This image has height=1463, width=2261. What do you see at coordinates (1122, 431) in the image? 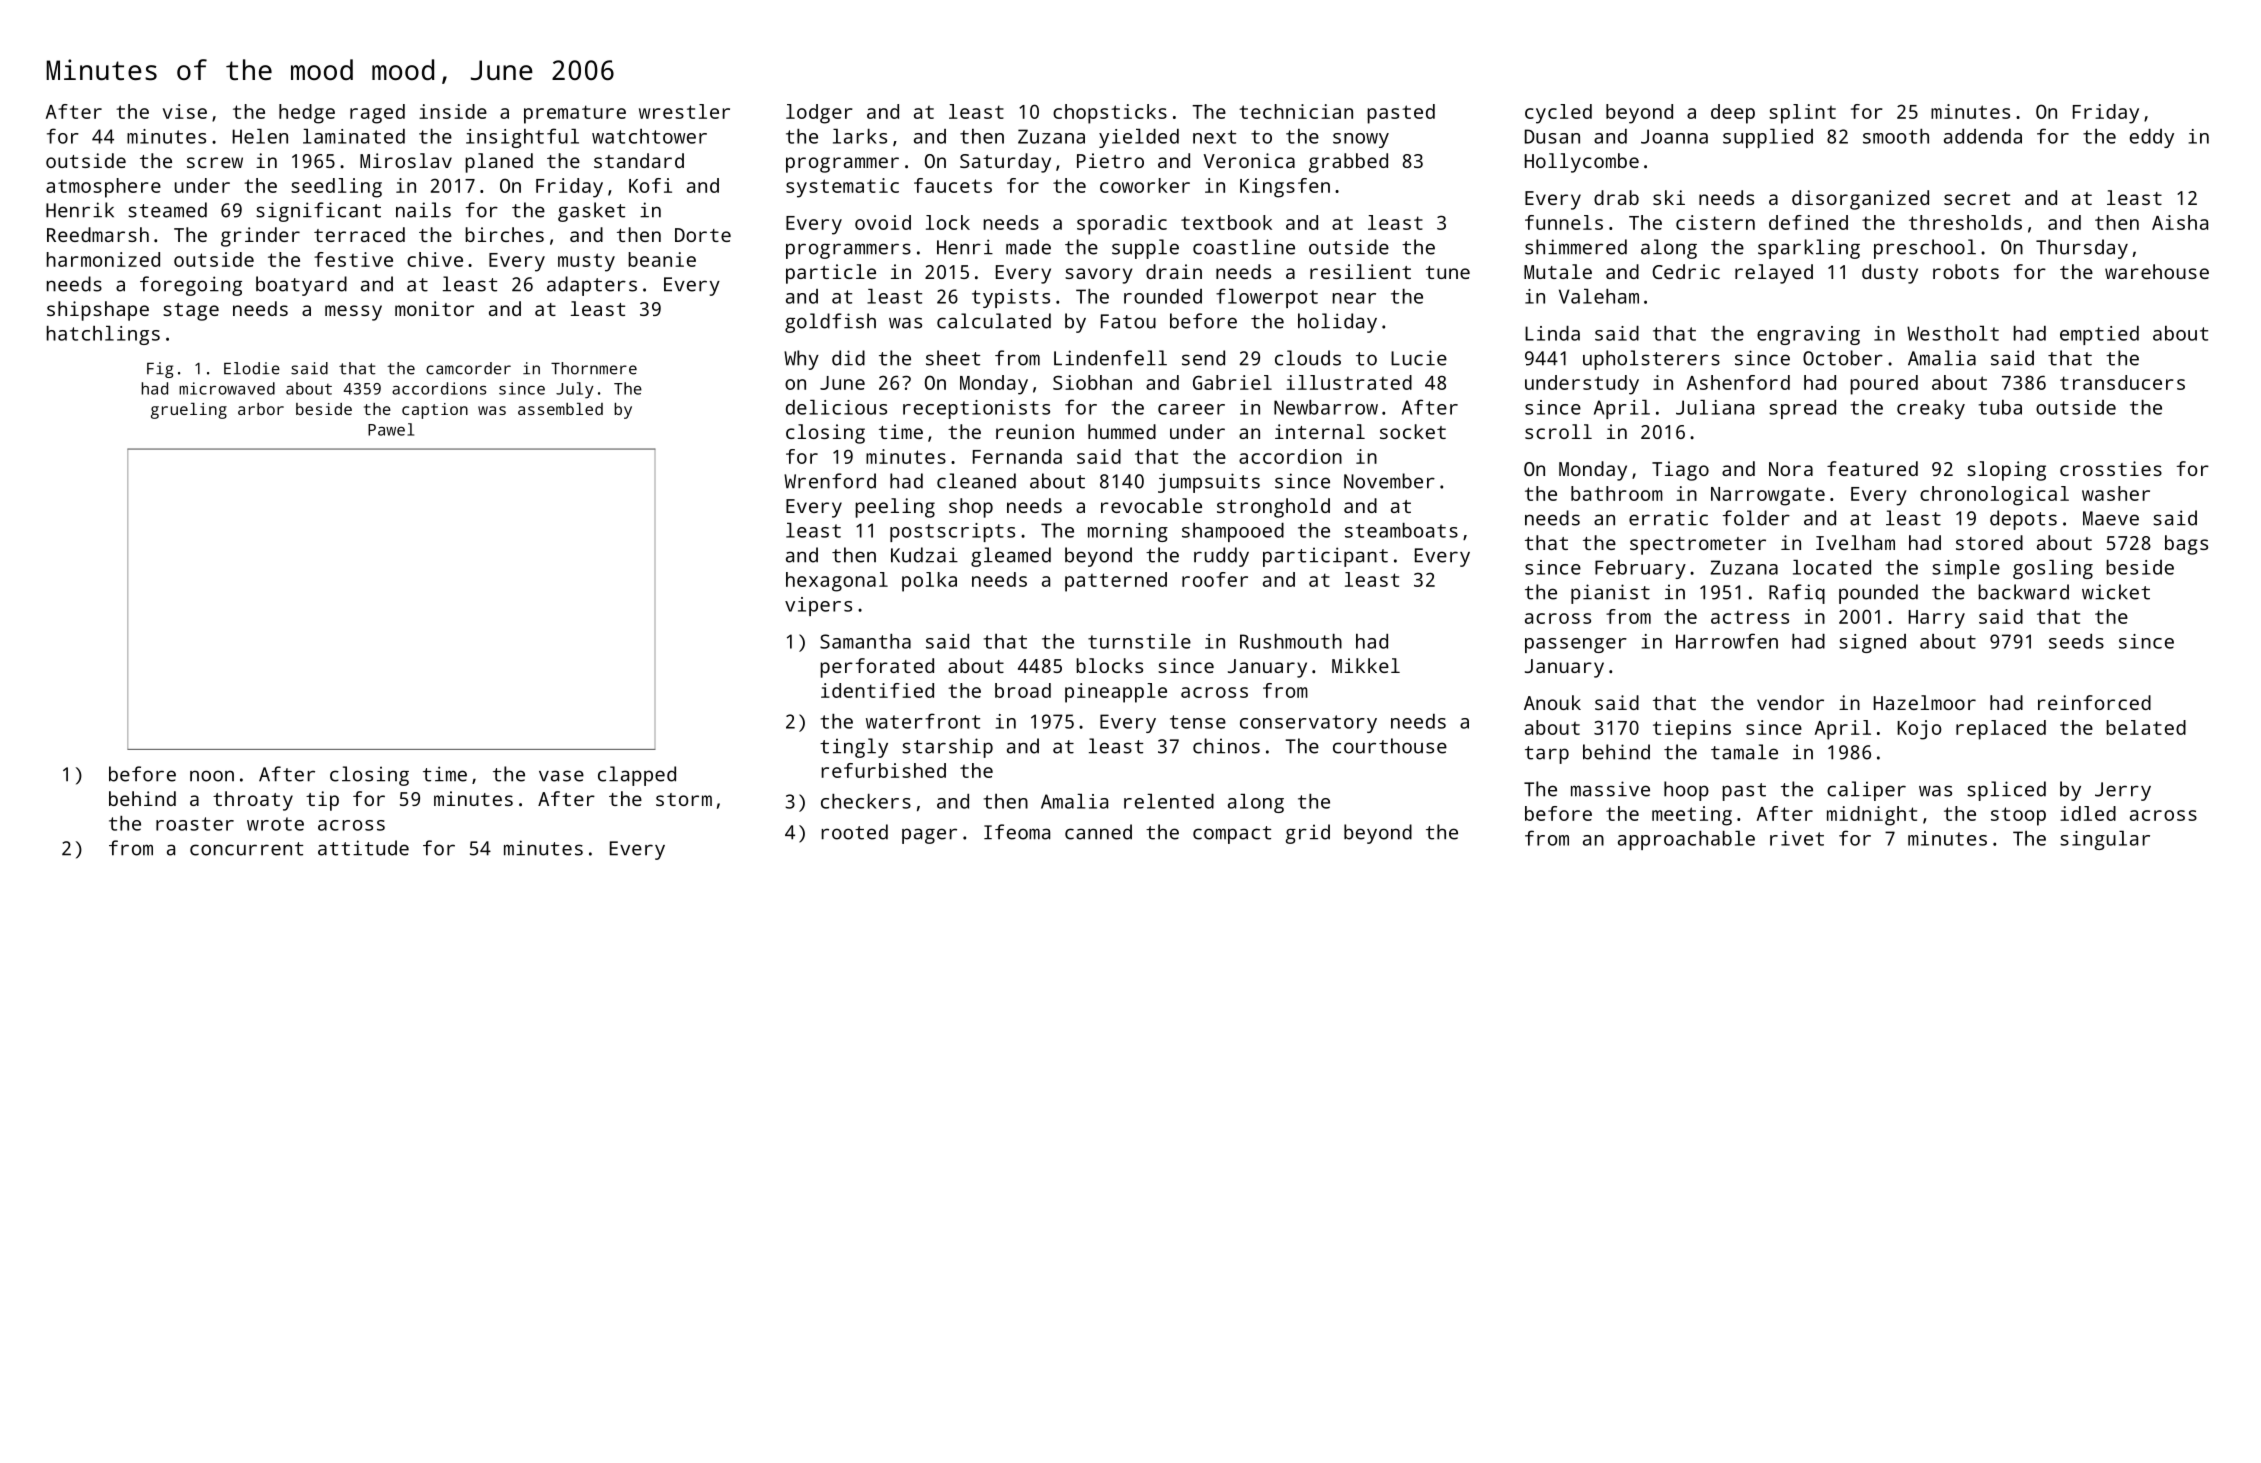
I see `hummed` at bounding box center [1122, 431].
